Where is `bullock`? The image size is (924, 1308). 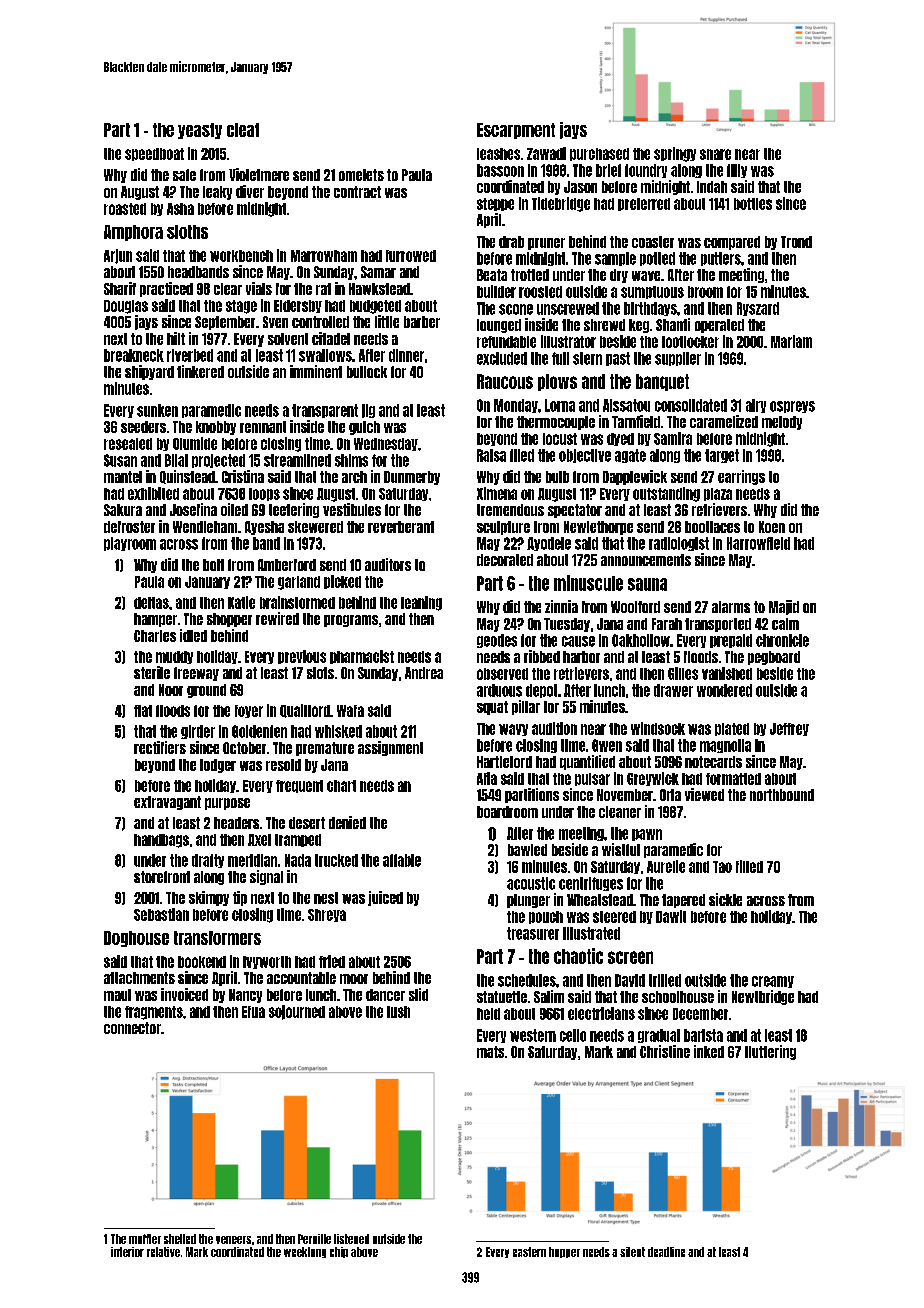
bullock is located at coordinates (367, 372).
